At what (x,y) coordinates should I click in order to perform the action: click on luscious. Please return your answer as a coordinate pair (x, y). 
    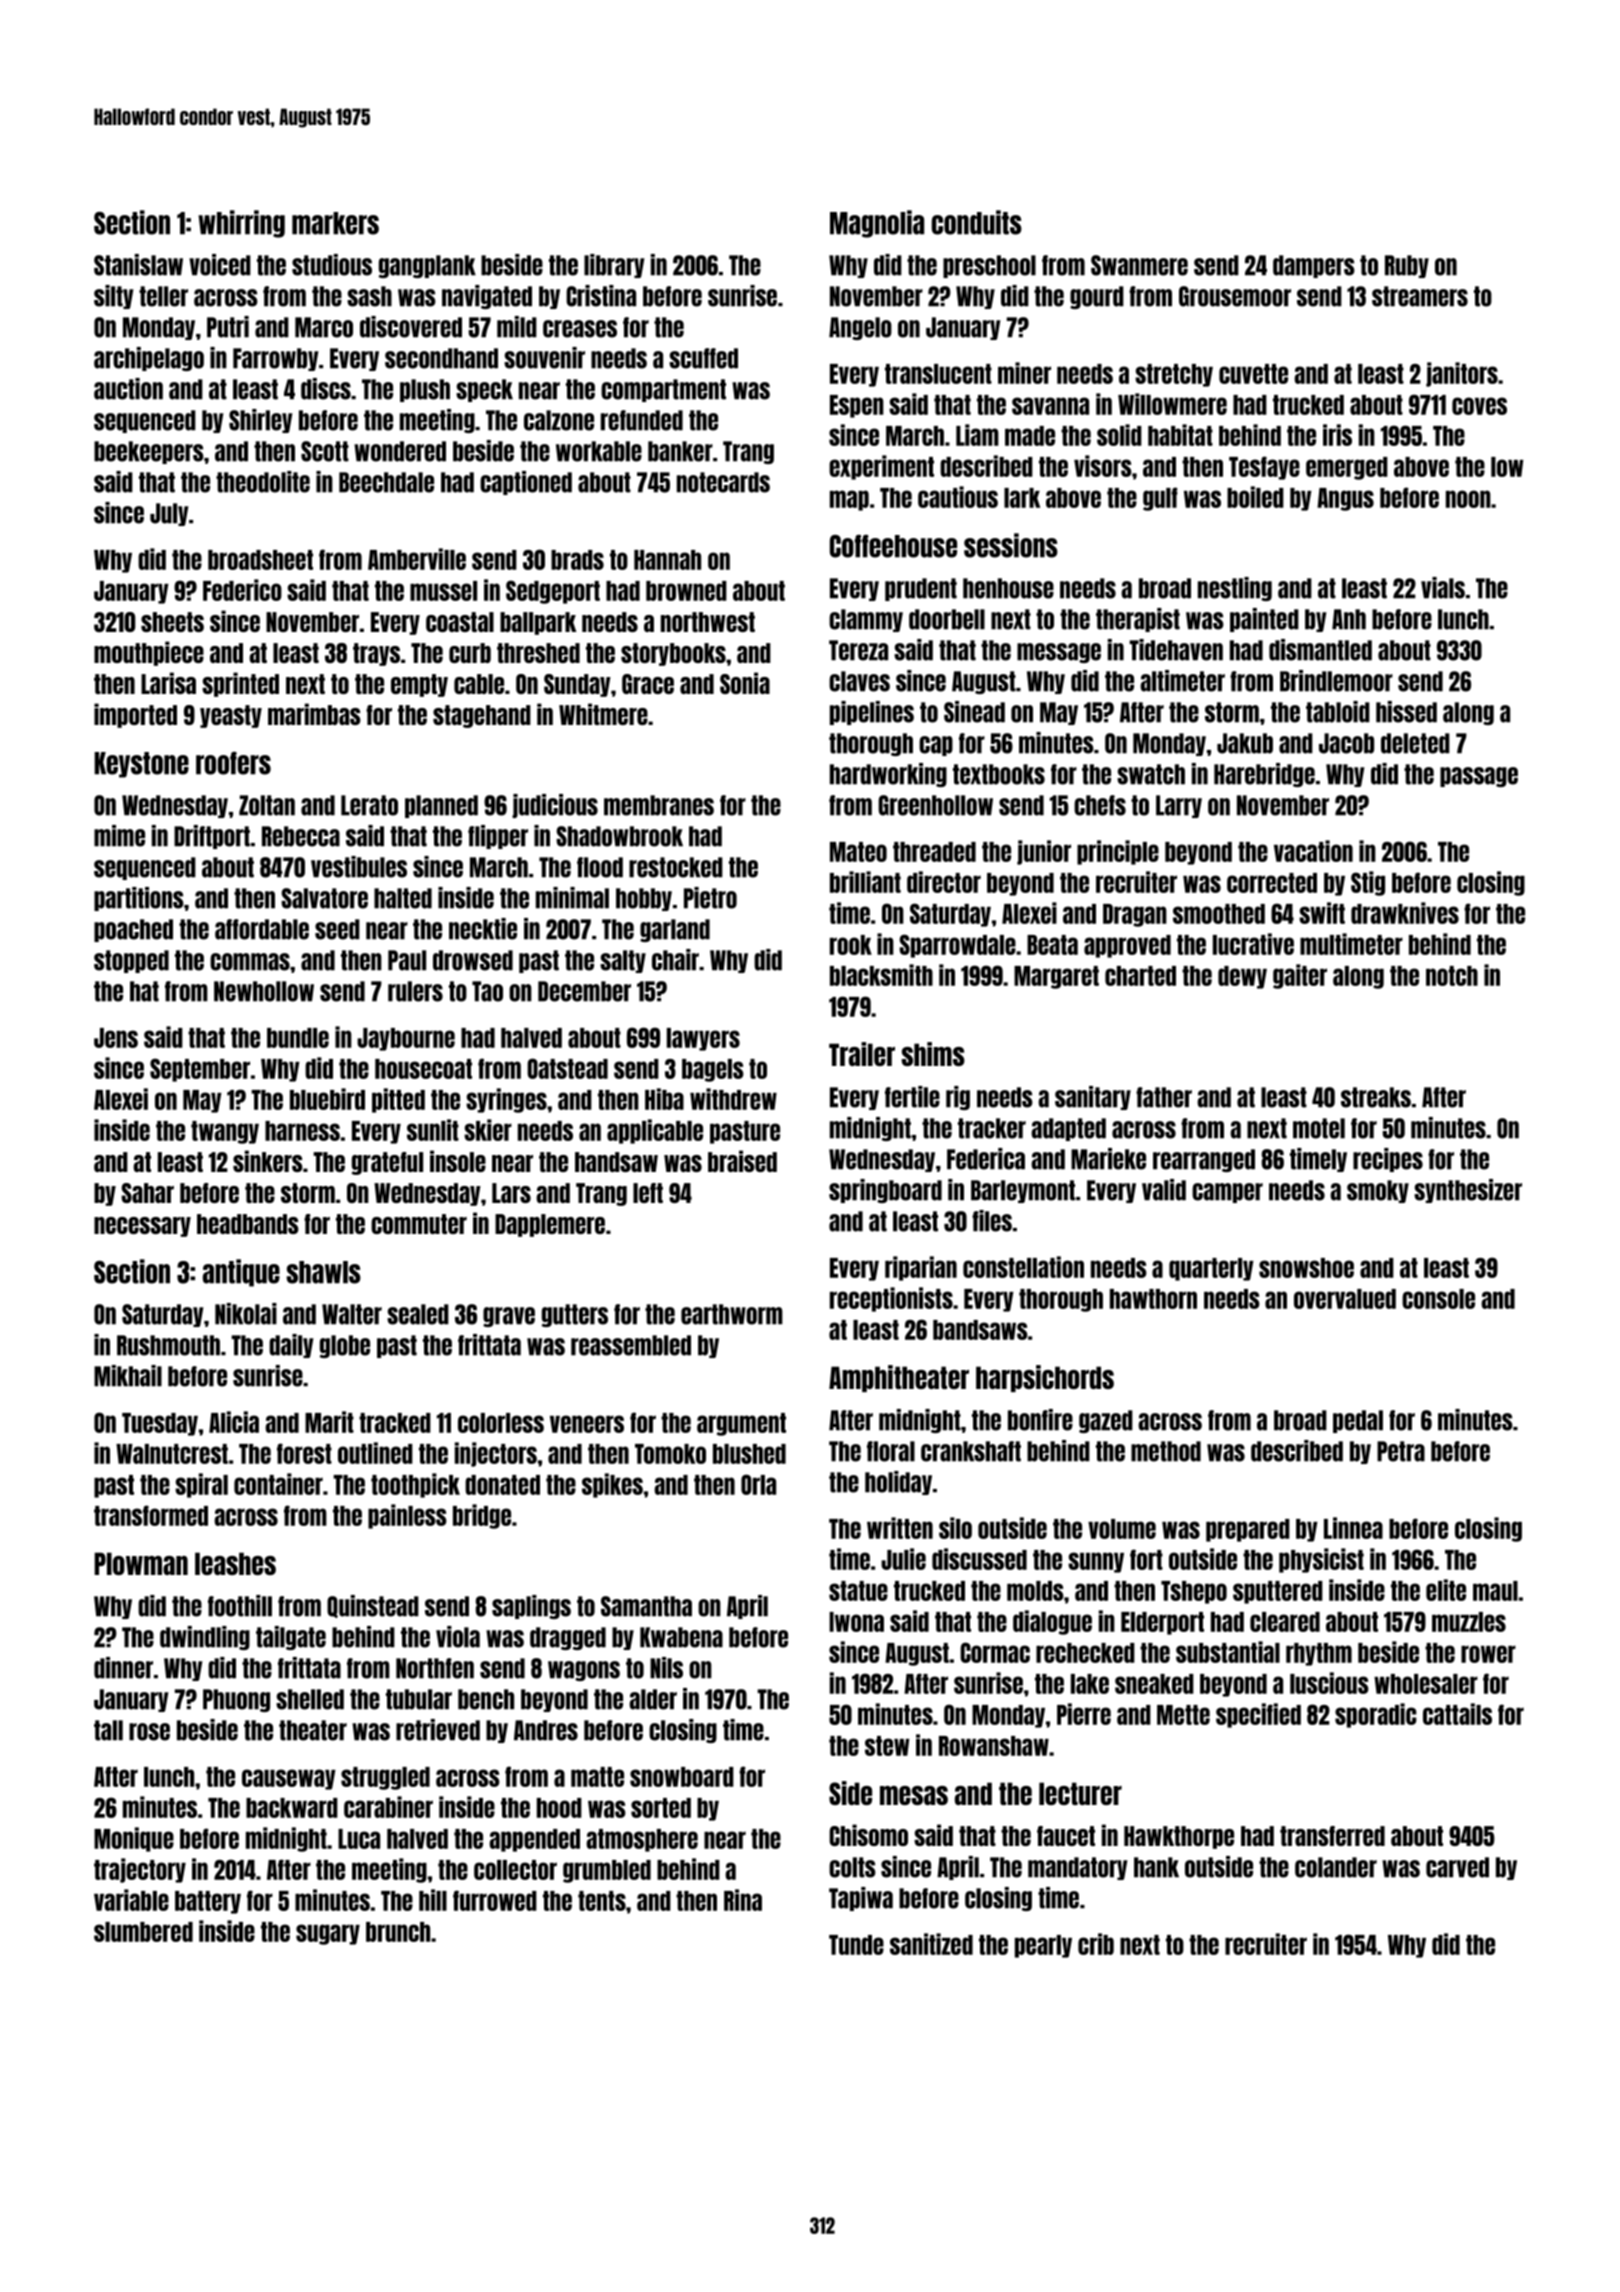
    Looking at the image, I should click on (1329, 1683).
